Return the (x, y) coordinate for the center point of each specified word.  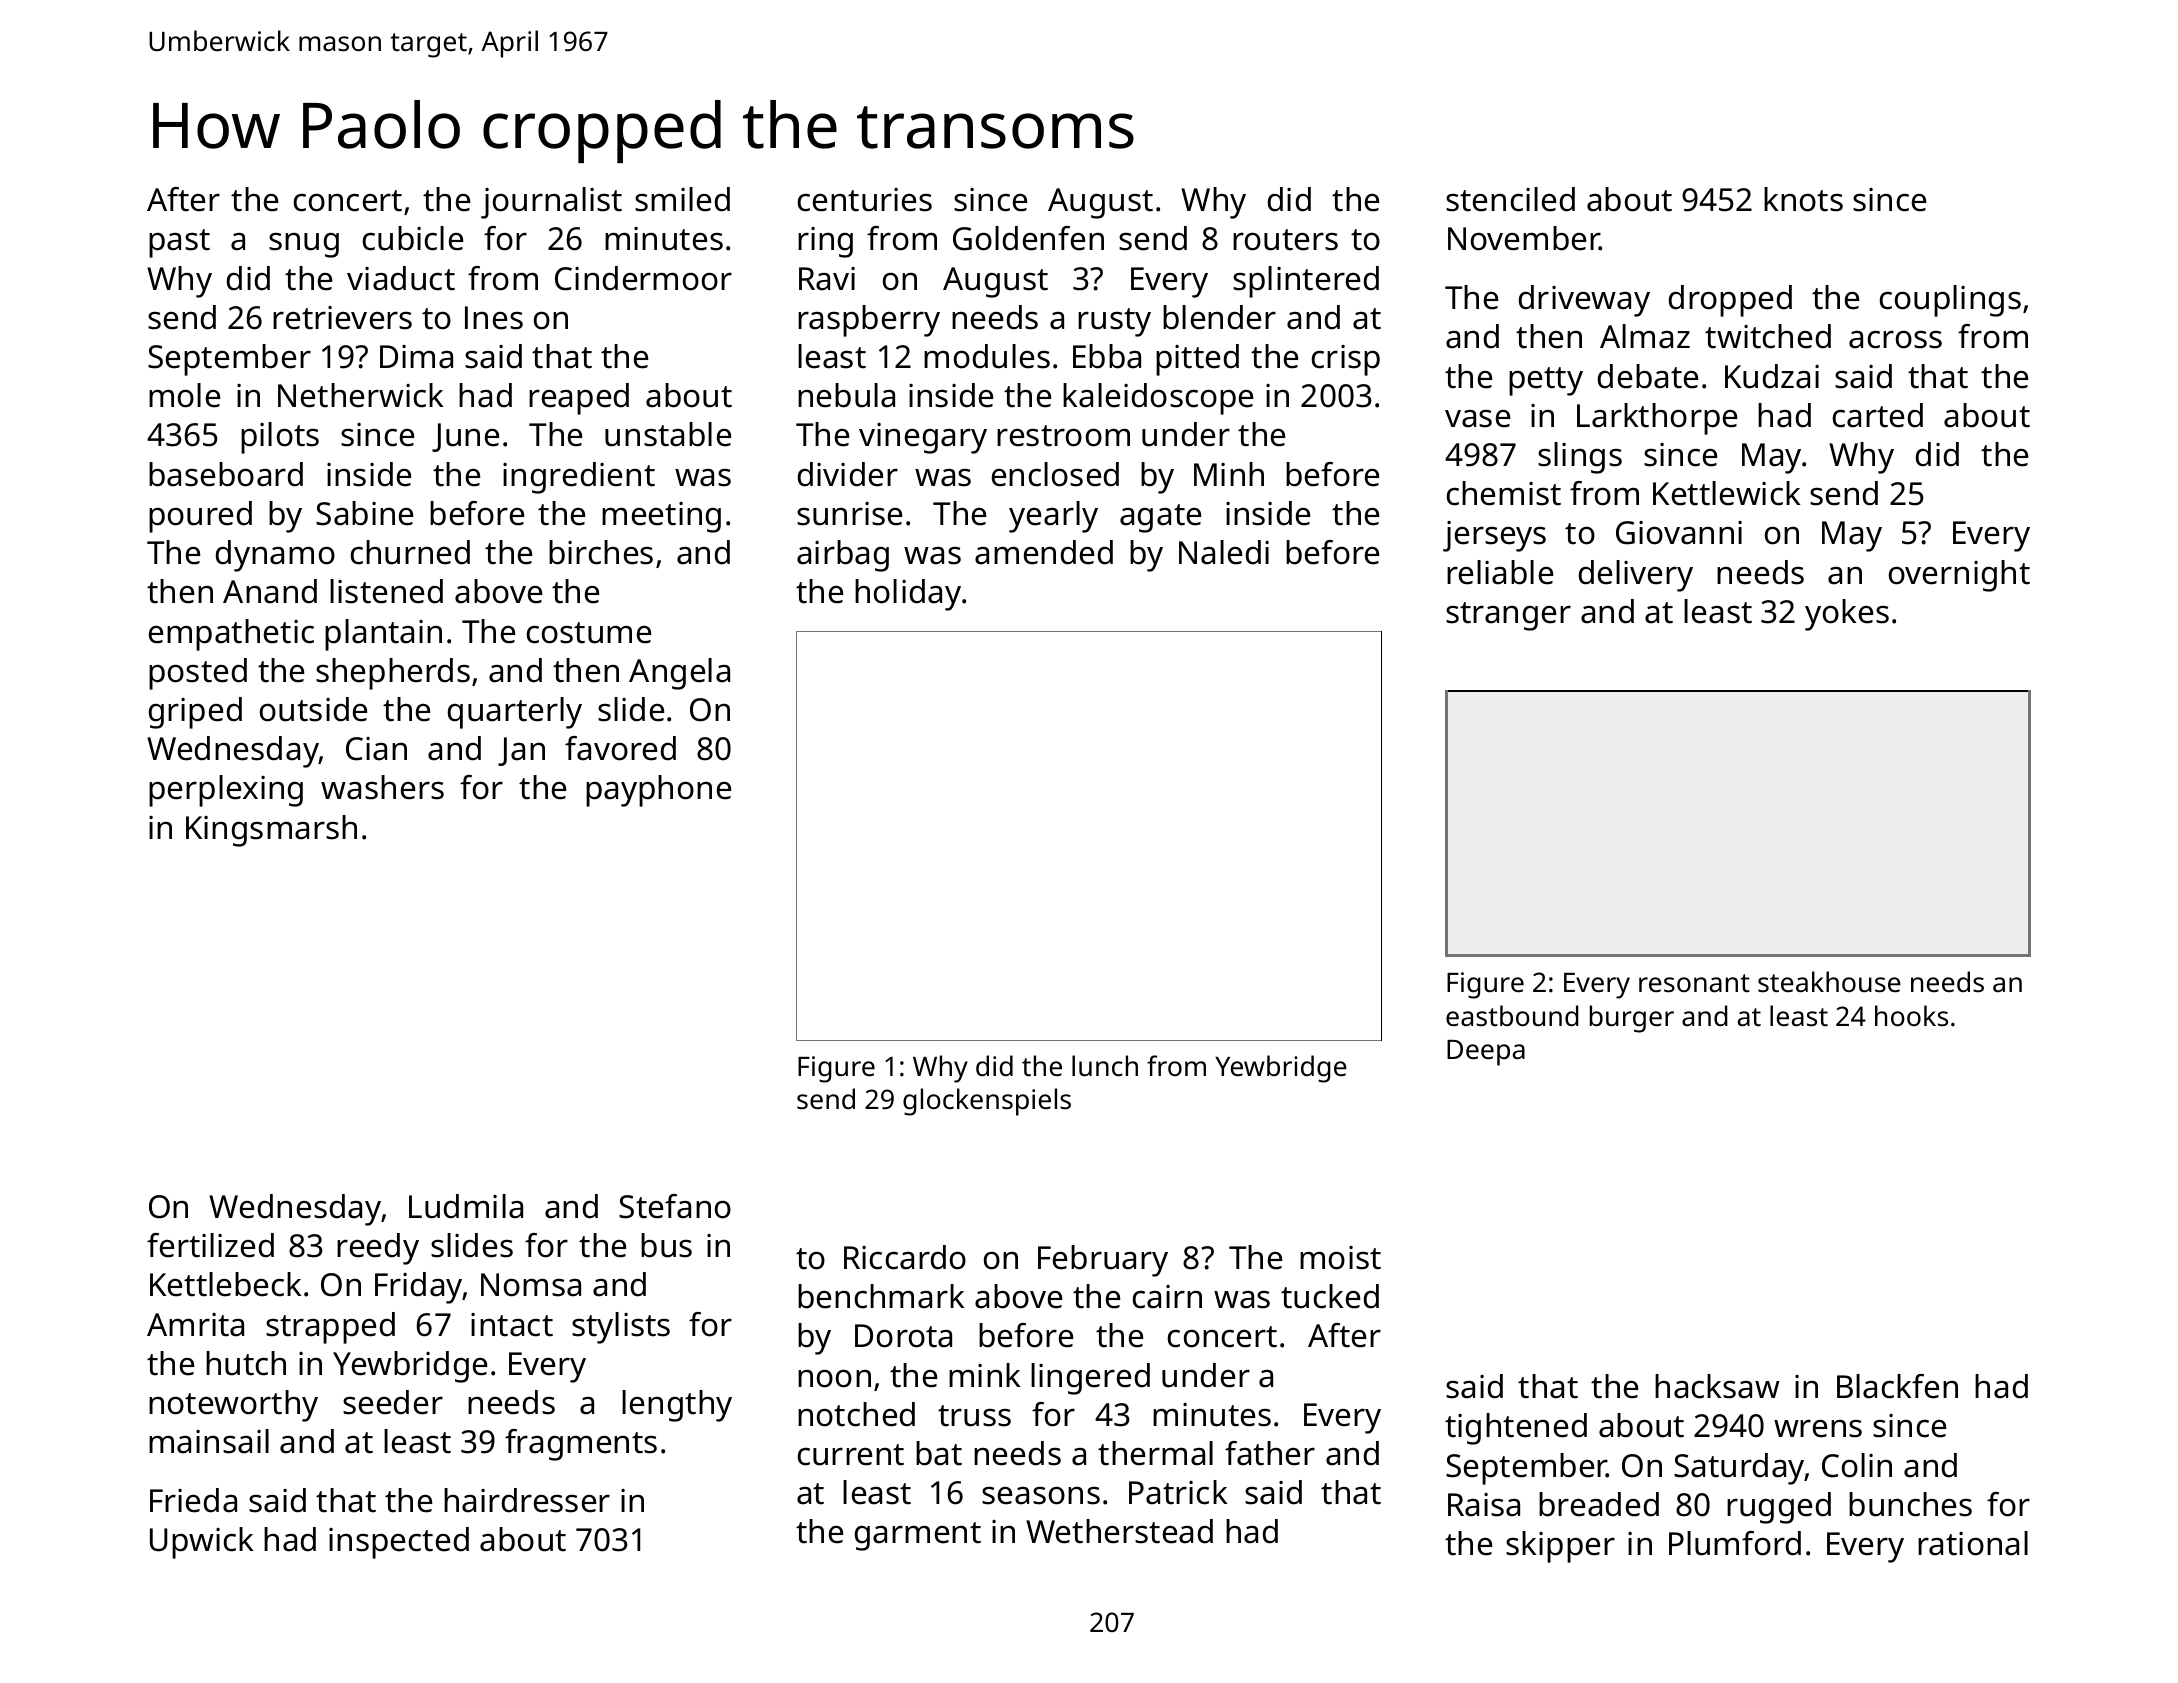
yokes (1847, 615)
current (851, 1455)
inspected (399, 1543)
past (179, 243)
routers (1285, 240)
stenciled (1510, 199)
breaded (1599, 1504)
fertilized (210, 1245)
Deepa (1486, 1053)
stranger (1508, 616)
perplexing (226, 791)
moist (1340, 1258)
